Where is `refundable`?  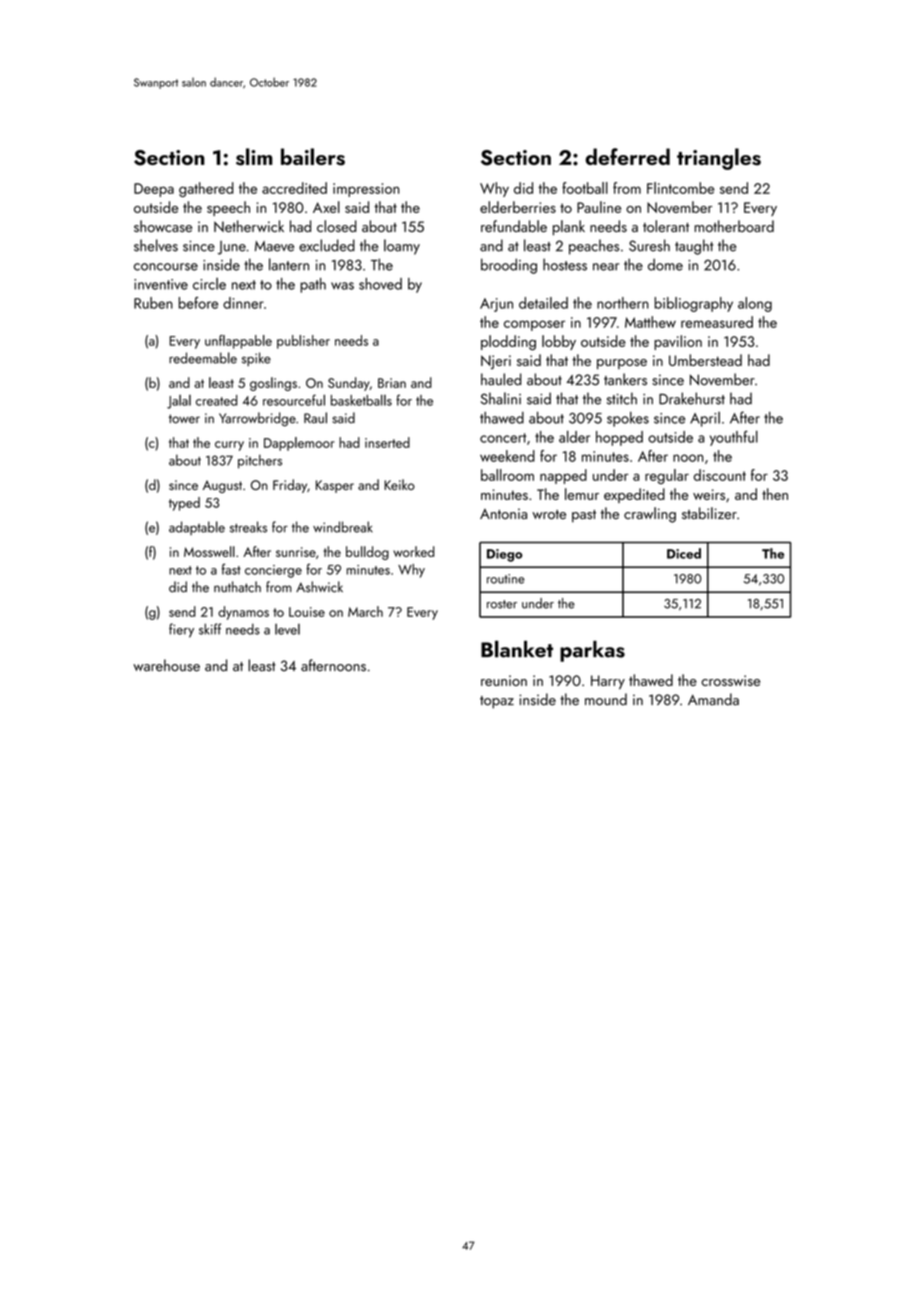 refundable is located at coordinates (514, 226).
